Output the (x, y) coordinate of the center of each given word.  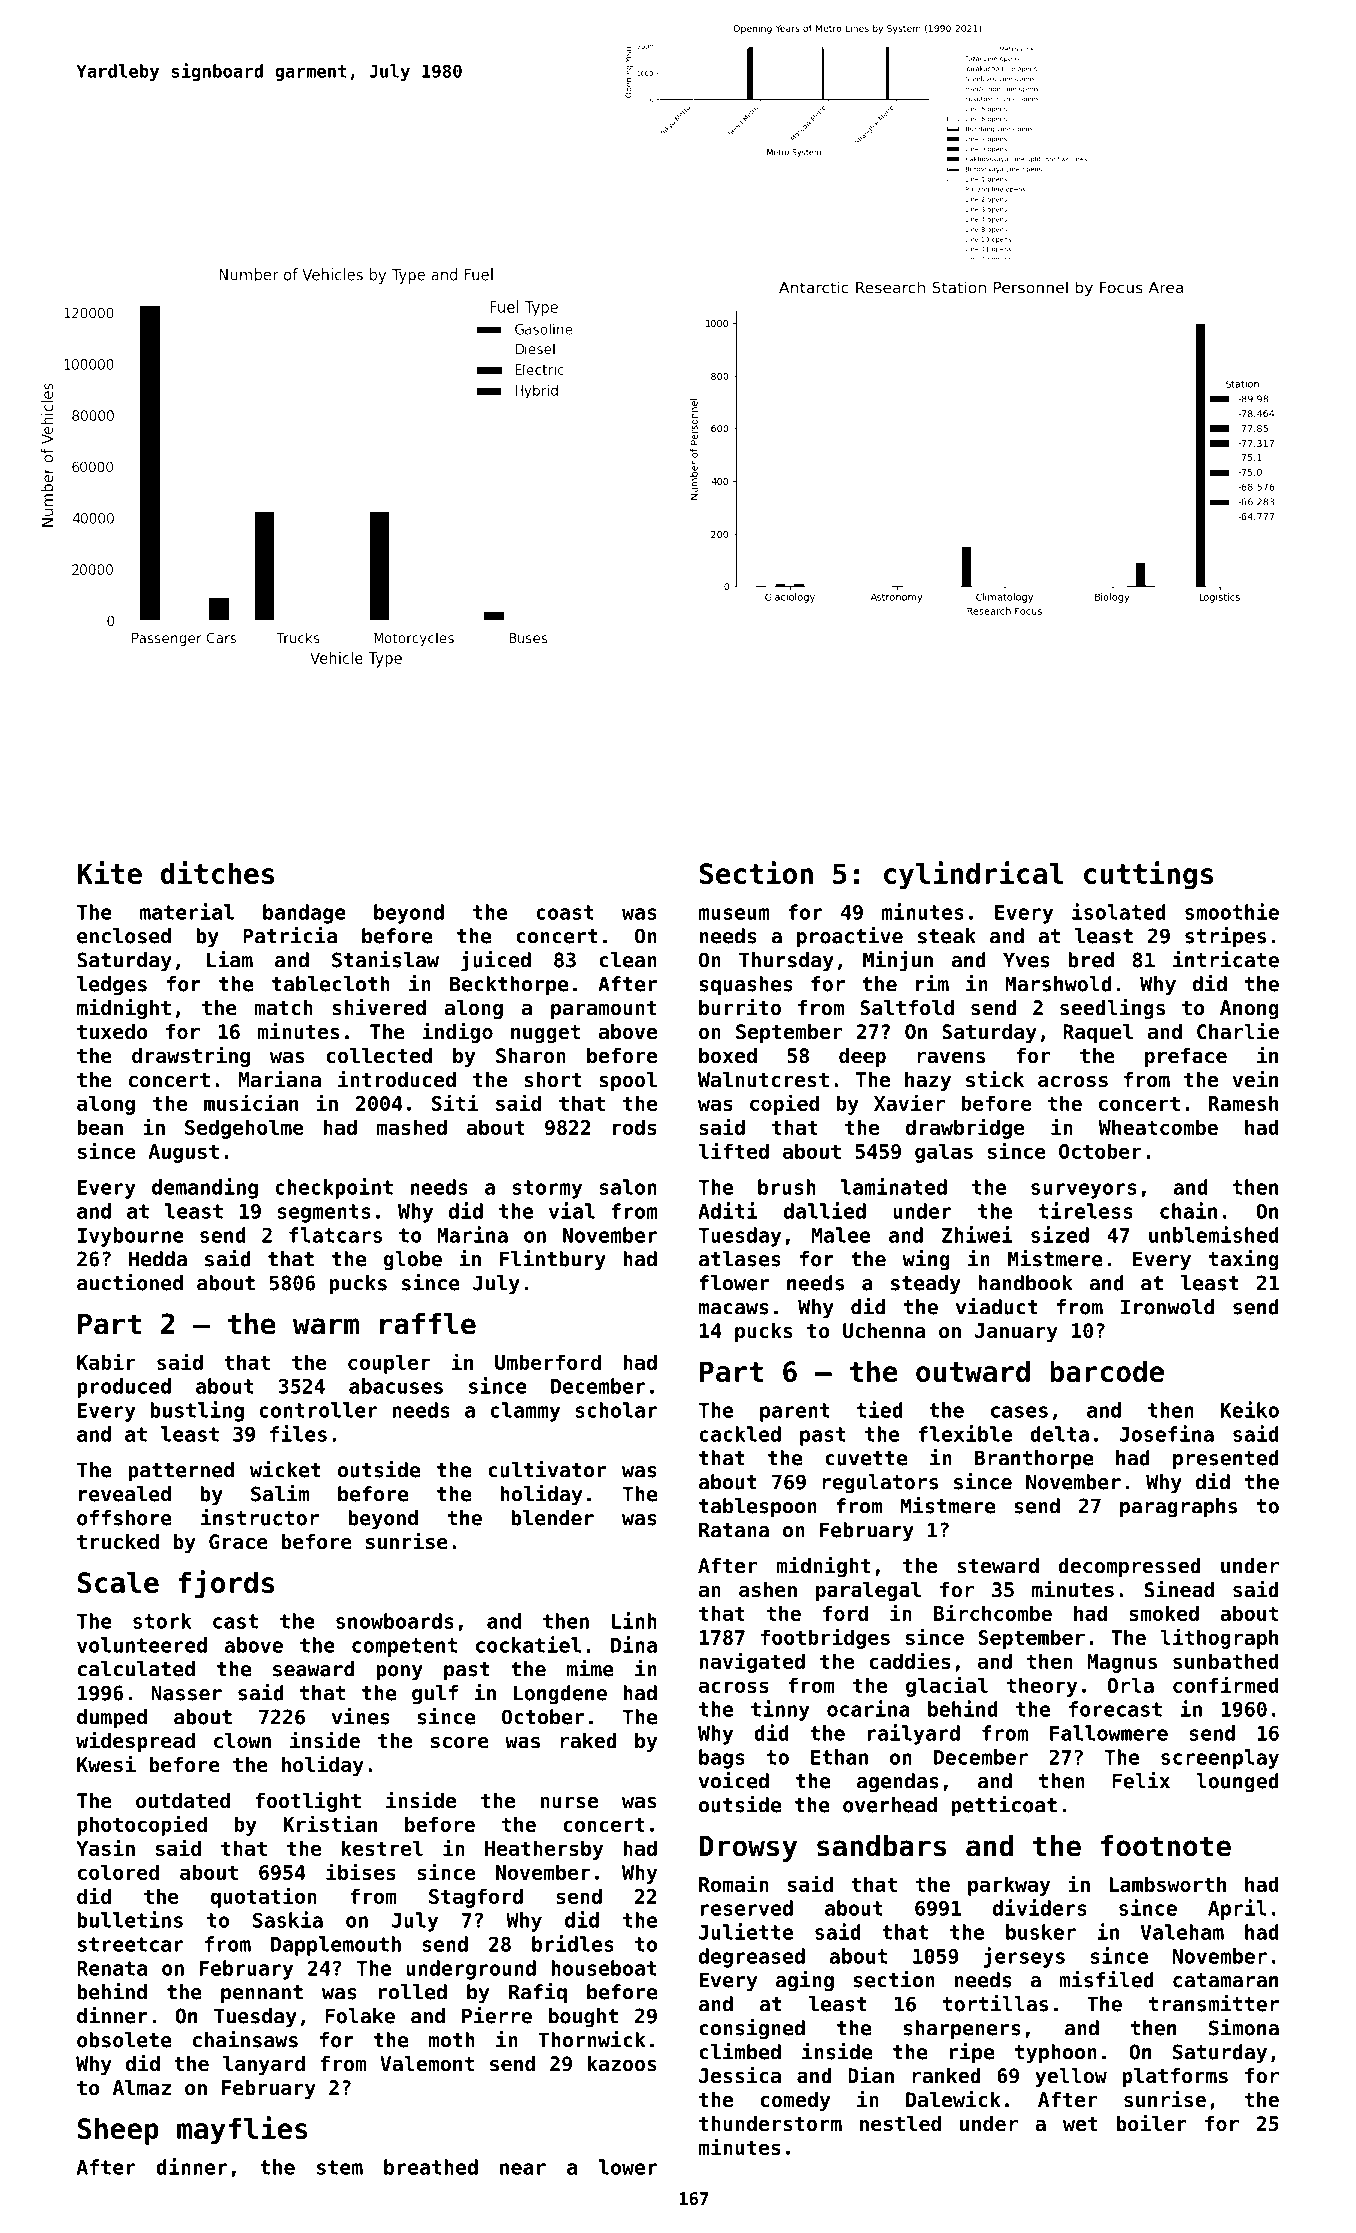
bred (1091, 960)
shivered (379, 1007)
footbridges (825, 1638)
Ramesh (1243, 1103)
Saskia (288, 1919)
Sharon (531, 1056)
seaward (313, 1669)
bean (100, 1127)
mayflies (242, 2130)
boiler (1151, 2123)
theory (1042, 1687)
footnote (1166, 1846)
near (523, 2169)
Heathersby (544, 1850)
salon (628, 1187)
